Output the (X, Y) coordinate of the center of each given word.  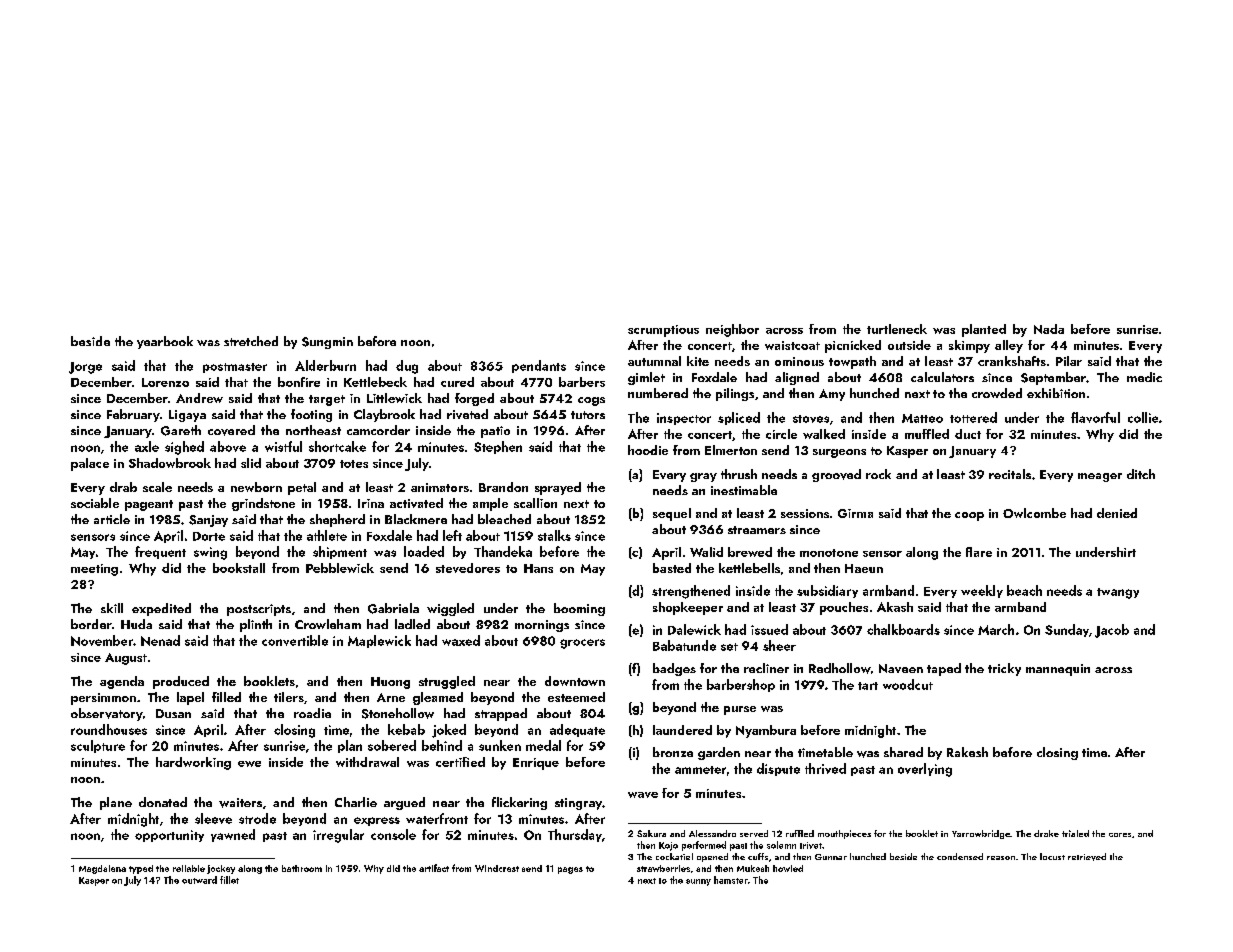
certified (460, 762)
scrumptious (663, 331)
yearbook (165, 342)
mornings (542, 626)
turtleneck (897, 329)
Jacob (1112, 631)
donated (163, 802)
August (126, 659)
